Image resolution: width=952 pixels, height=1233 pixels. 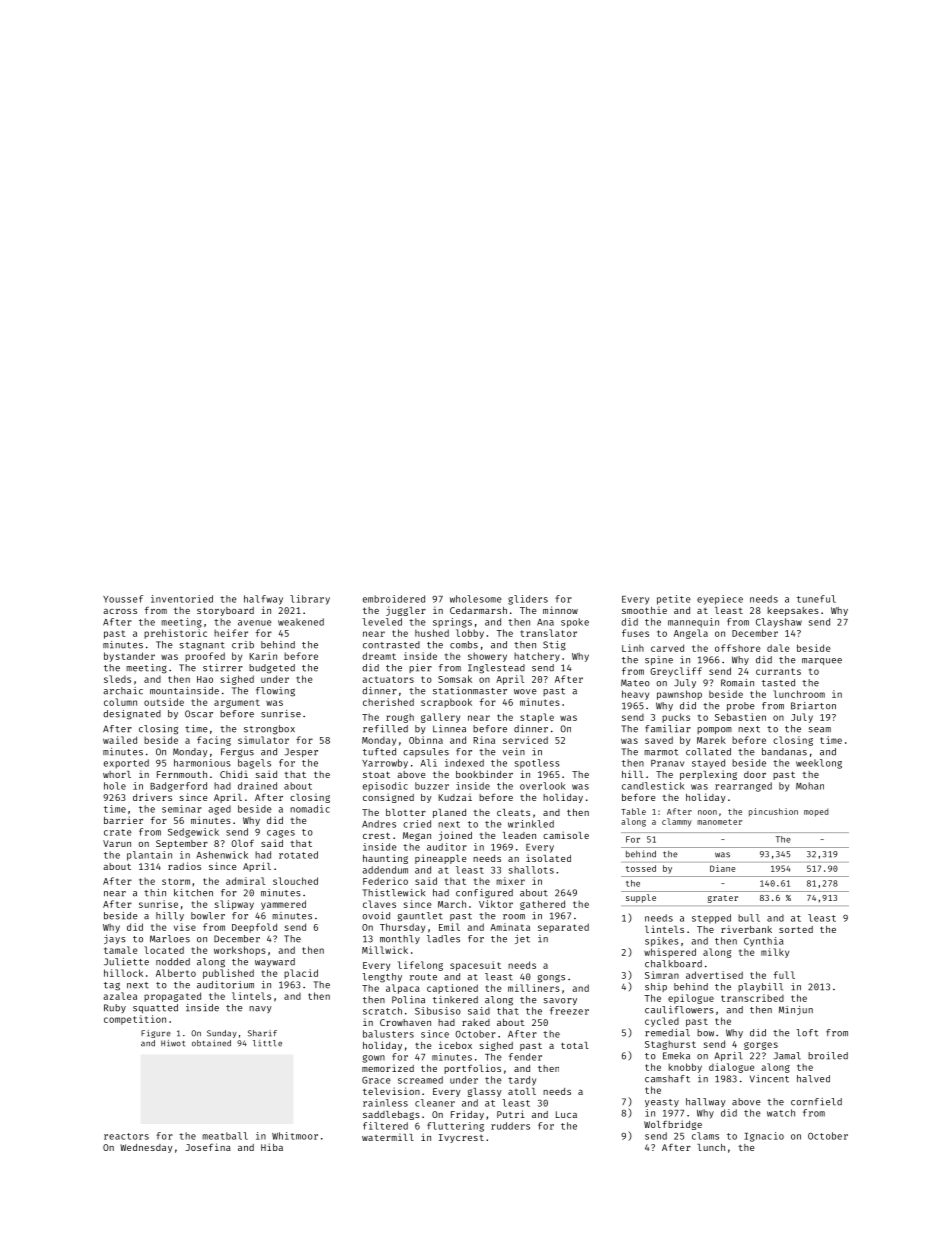 What do you see at coordinates (472, 1069) in the screenshot?
I see `portfolios` at bounding box center [472, 1069].
